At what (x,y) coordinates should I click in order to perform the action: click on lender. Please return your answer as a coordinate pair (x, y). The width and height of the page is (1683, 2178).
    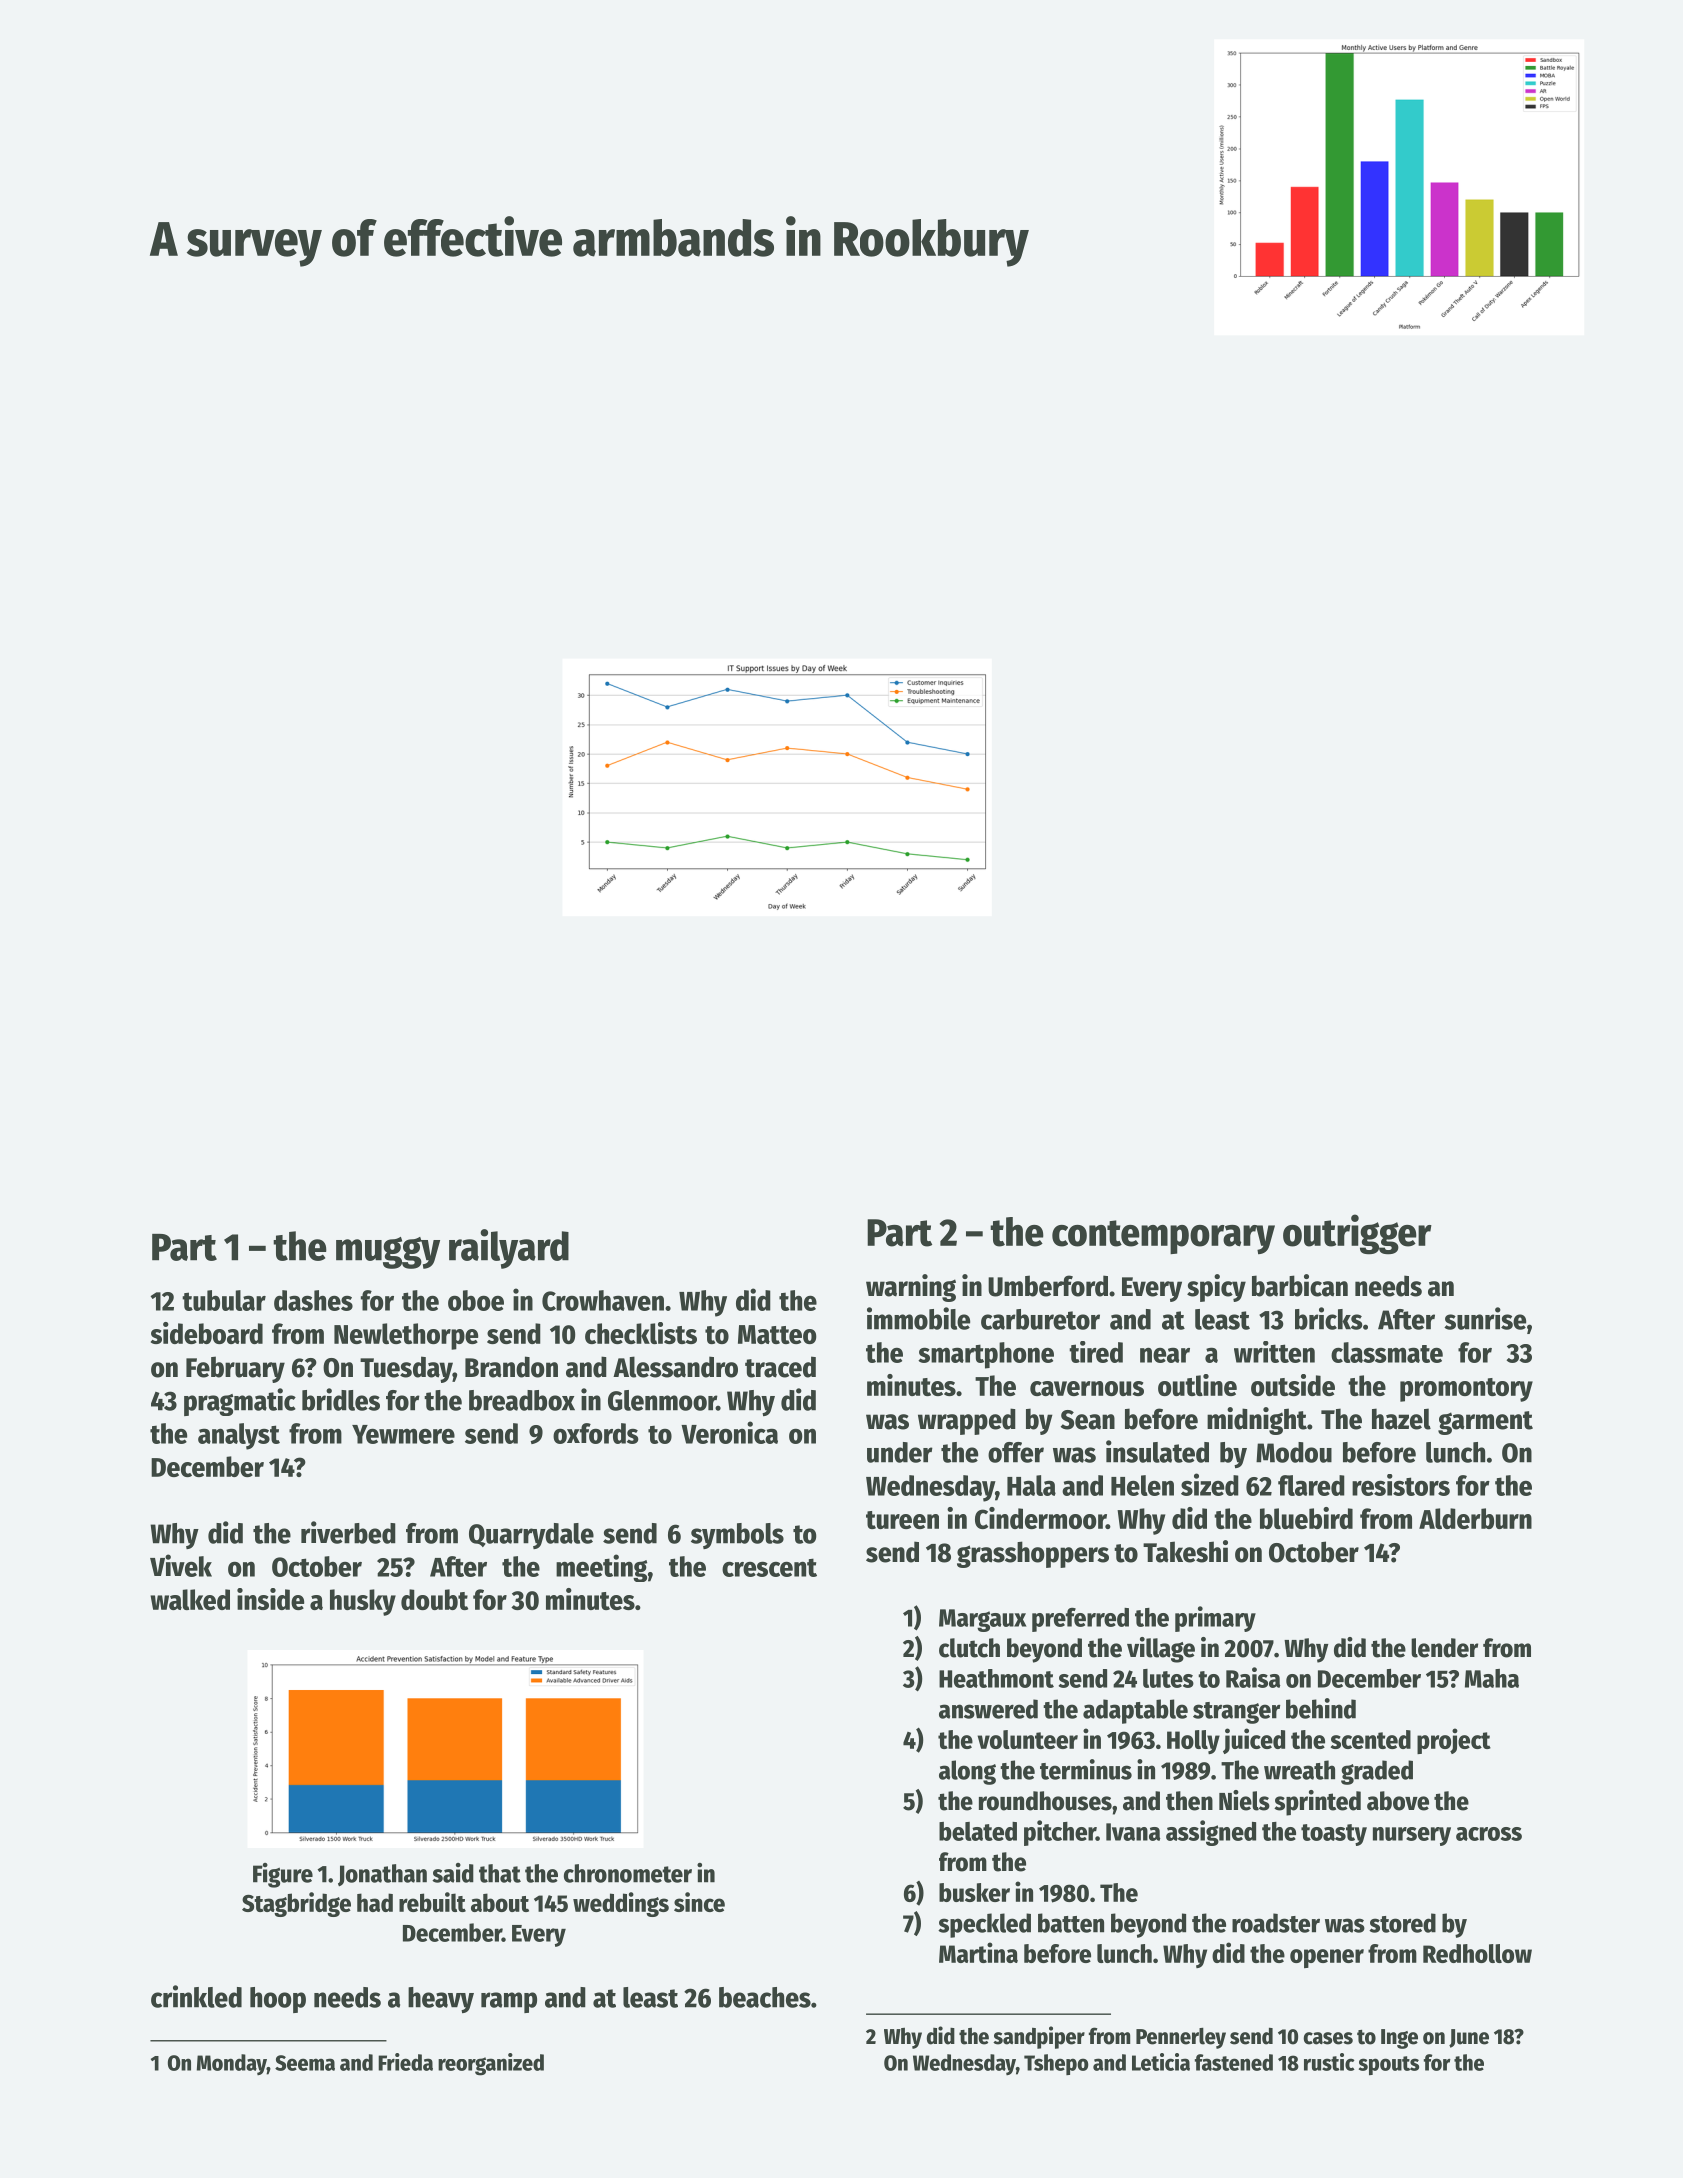
    Looking at the image, I should click on (1444, 1648).
